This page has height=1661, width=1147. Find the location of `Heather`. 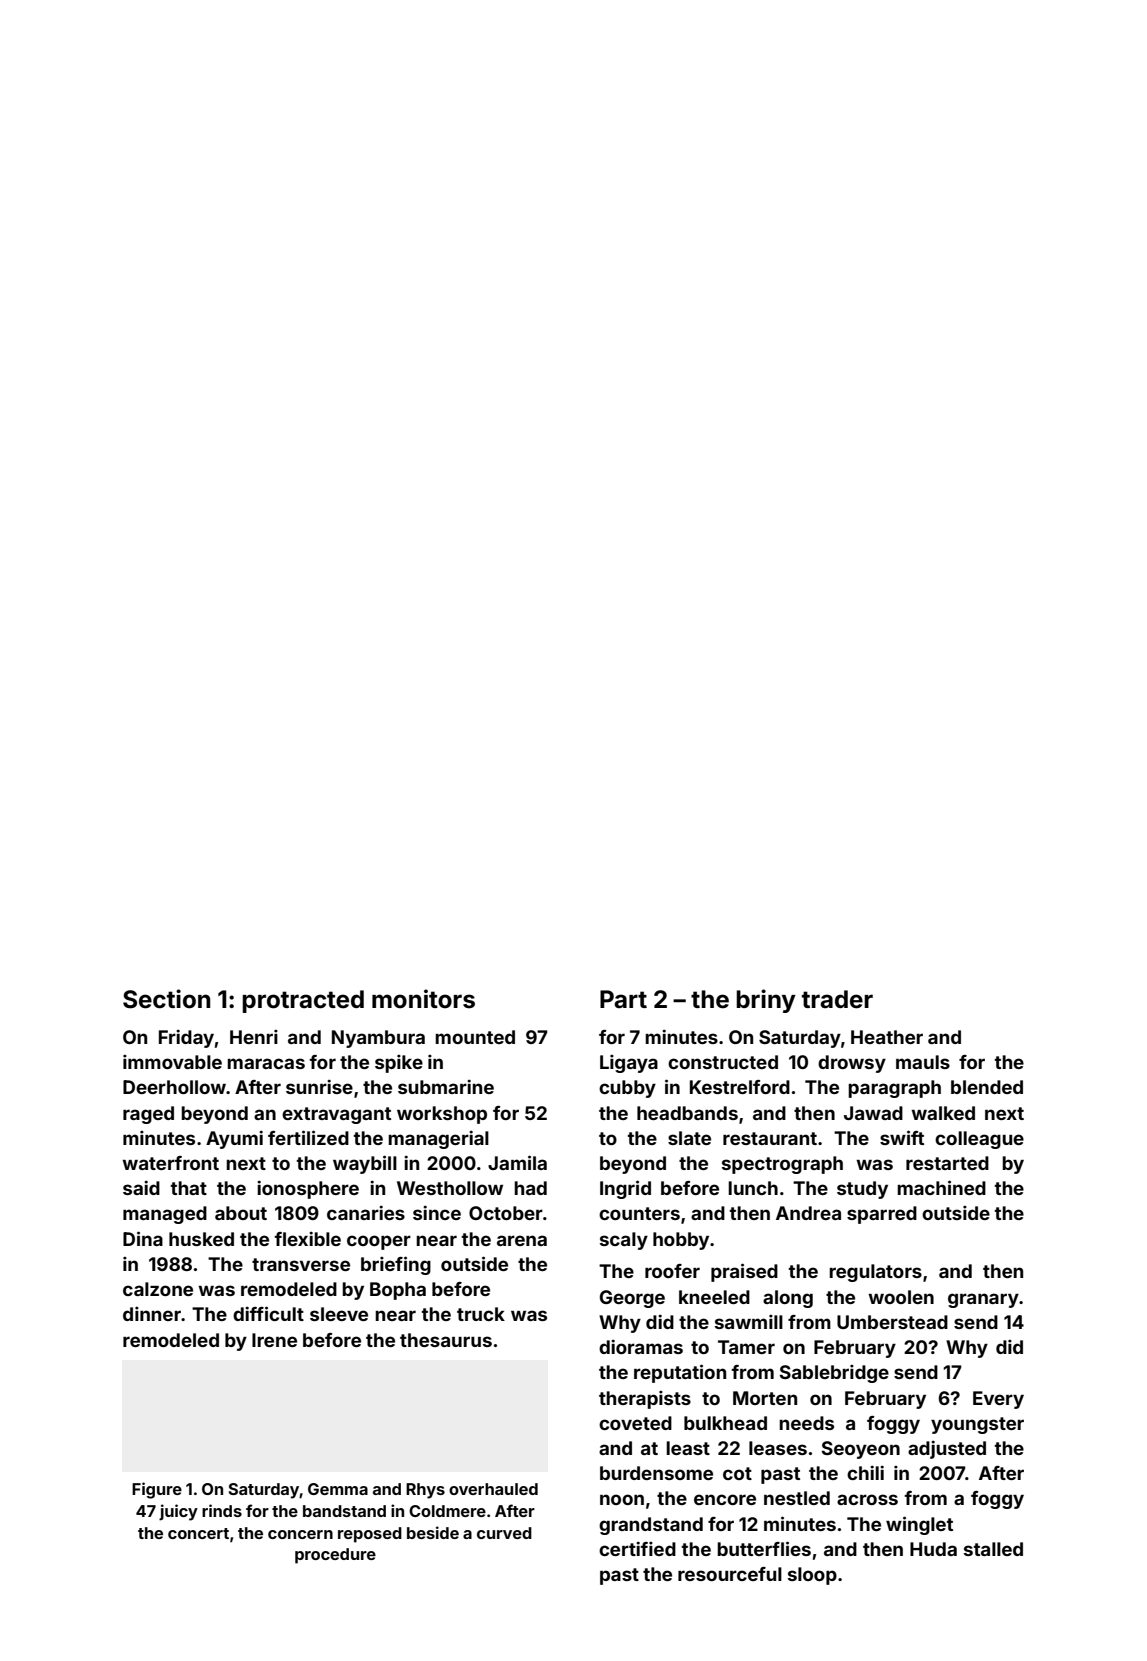

Heather is located at coordinates (887, 1037).
